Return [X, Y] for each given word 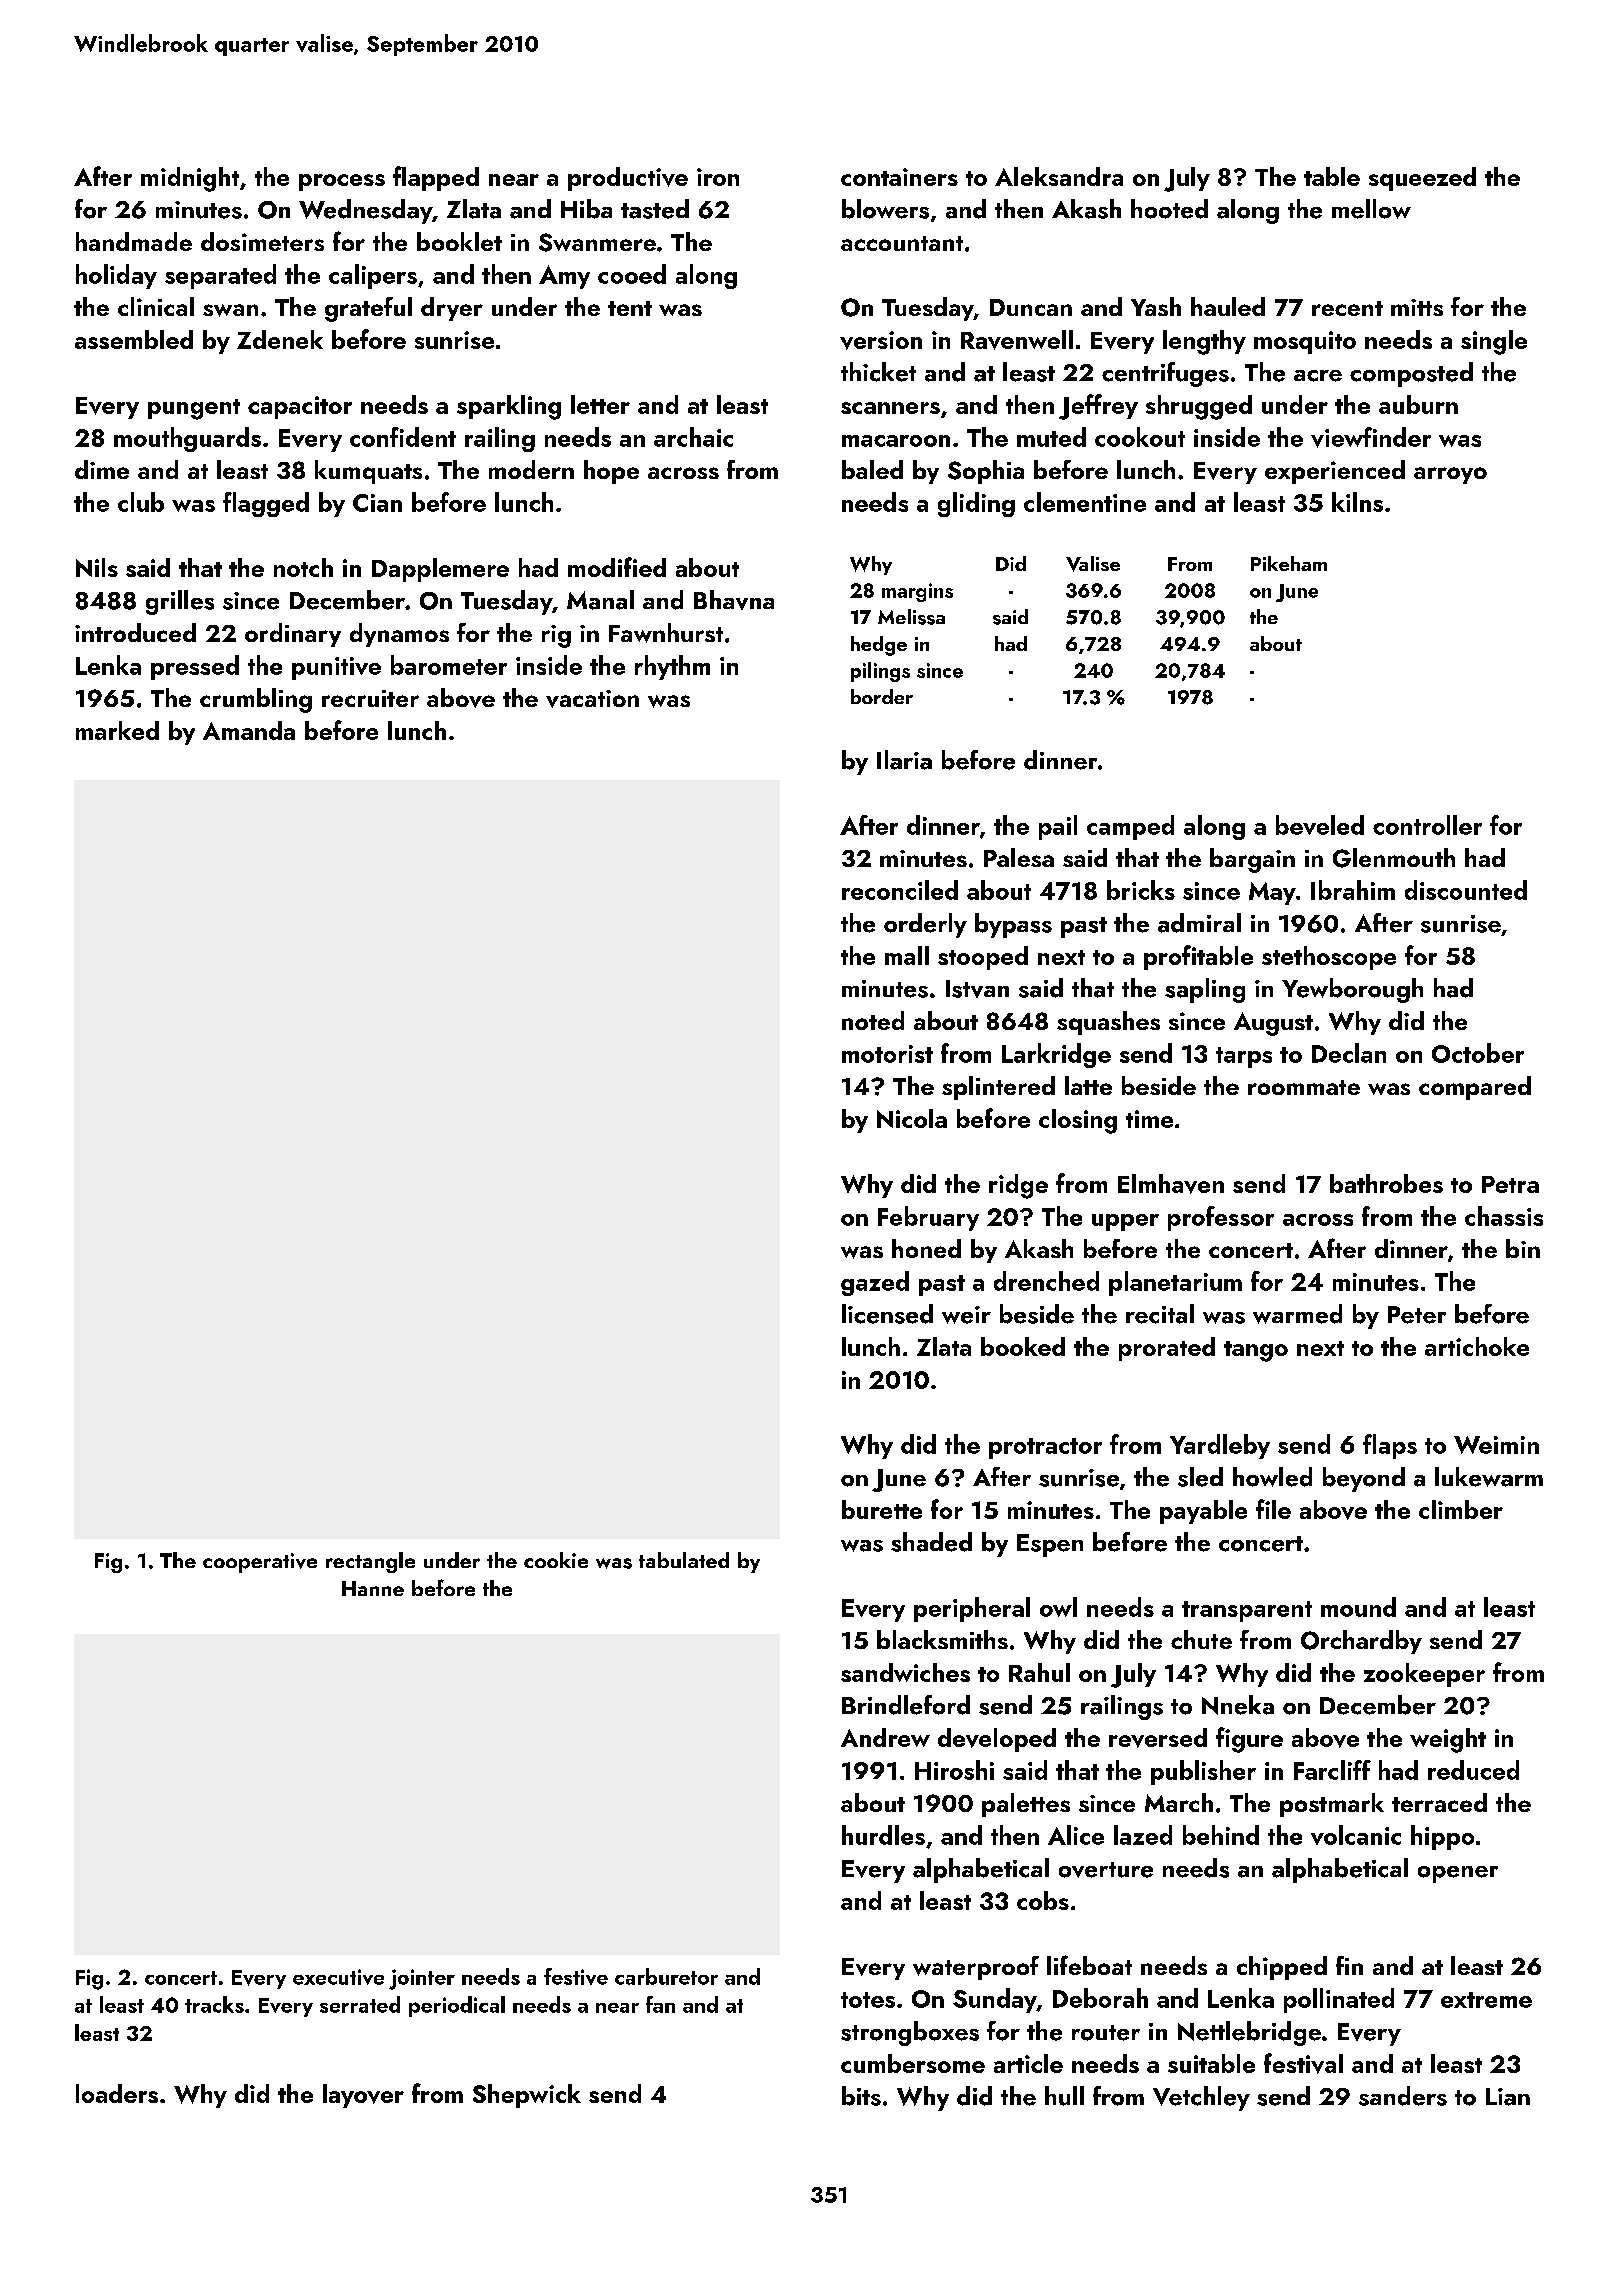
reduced [1473, 1770]
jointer [422, 1979]
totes [868, 2000]
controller [1427, 825]
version [881, 340]
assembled [134, 339]
